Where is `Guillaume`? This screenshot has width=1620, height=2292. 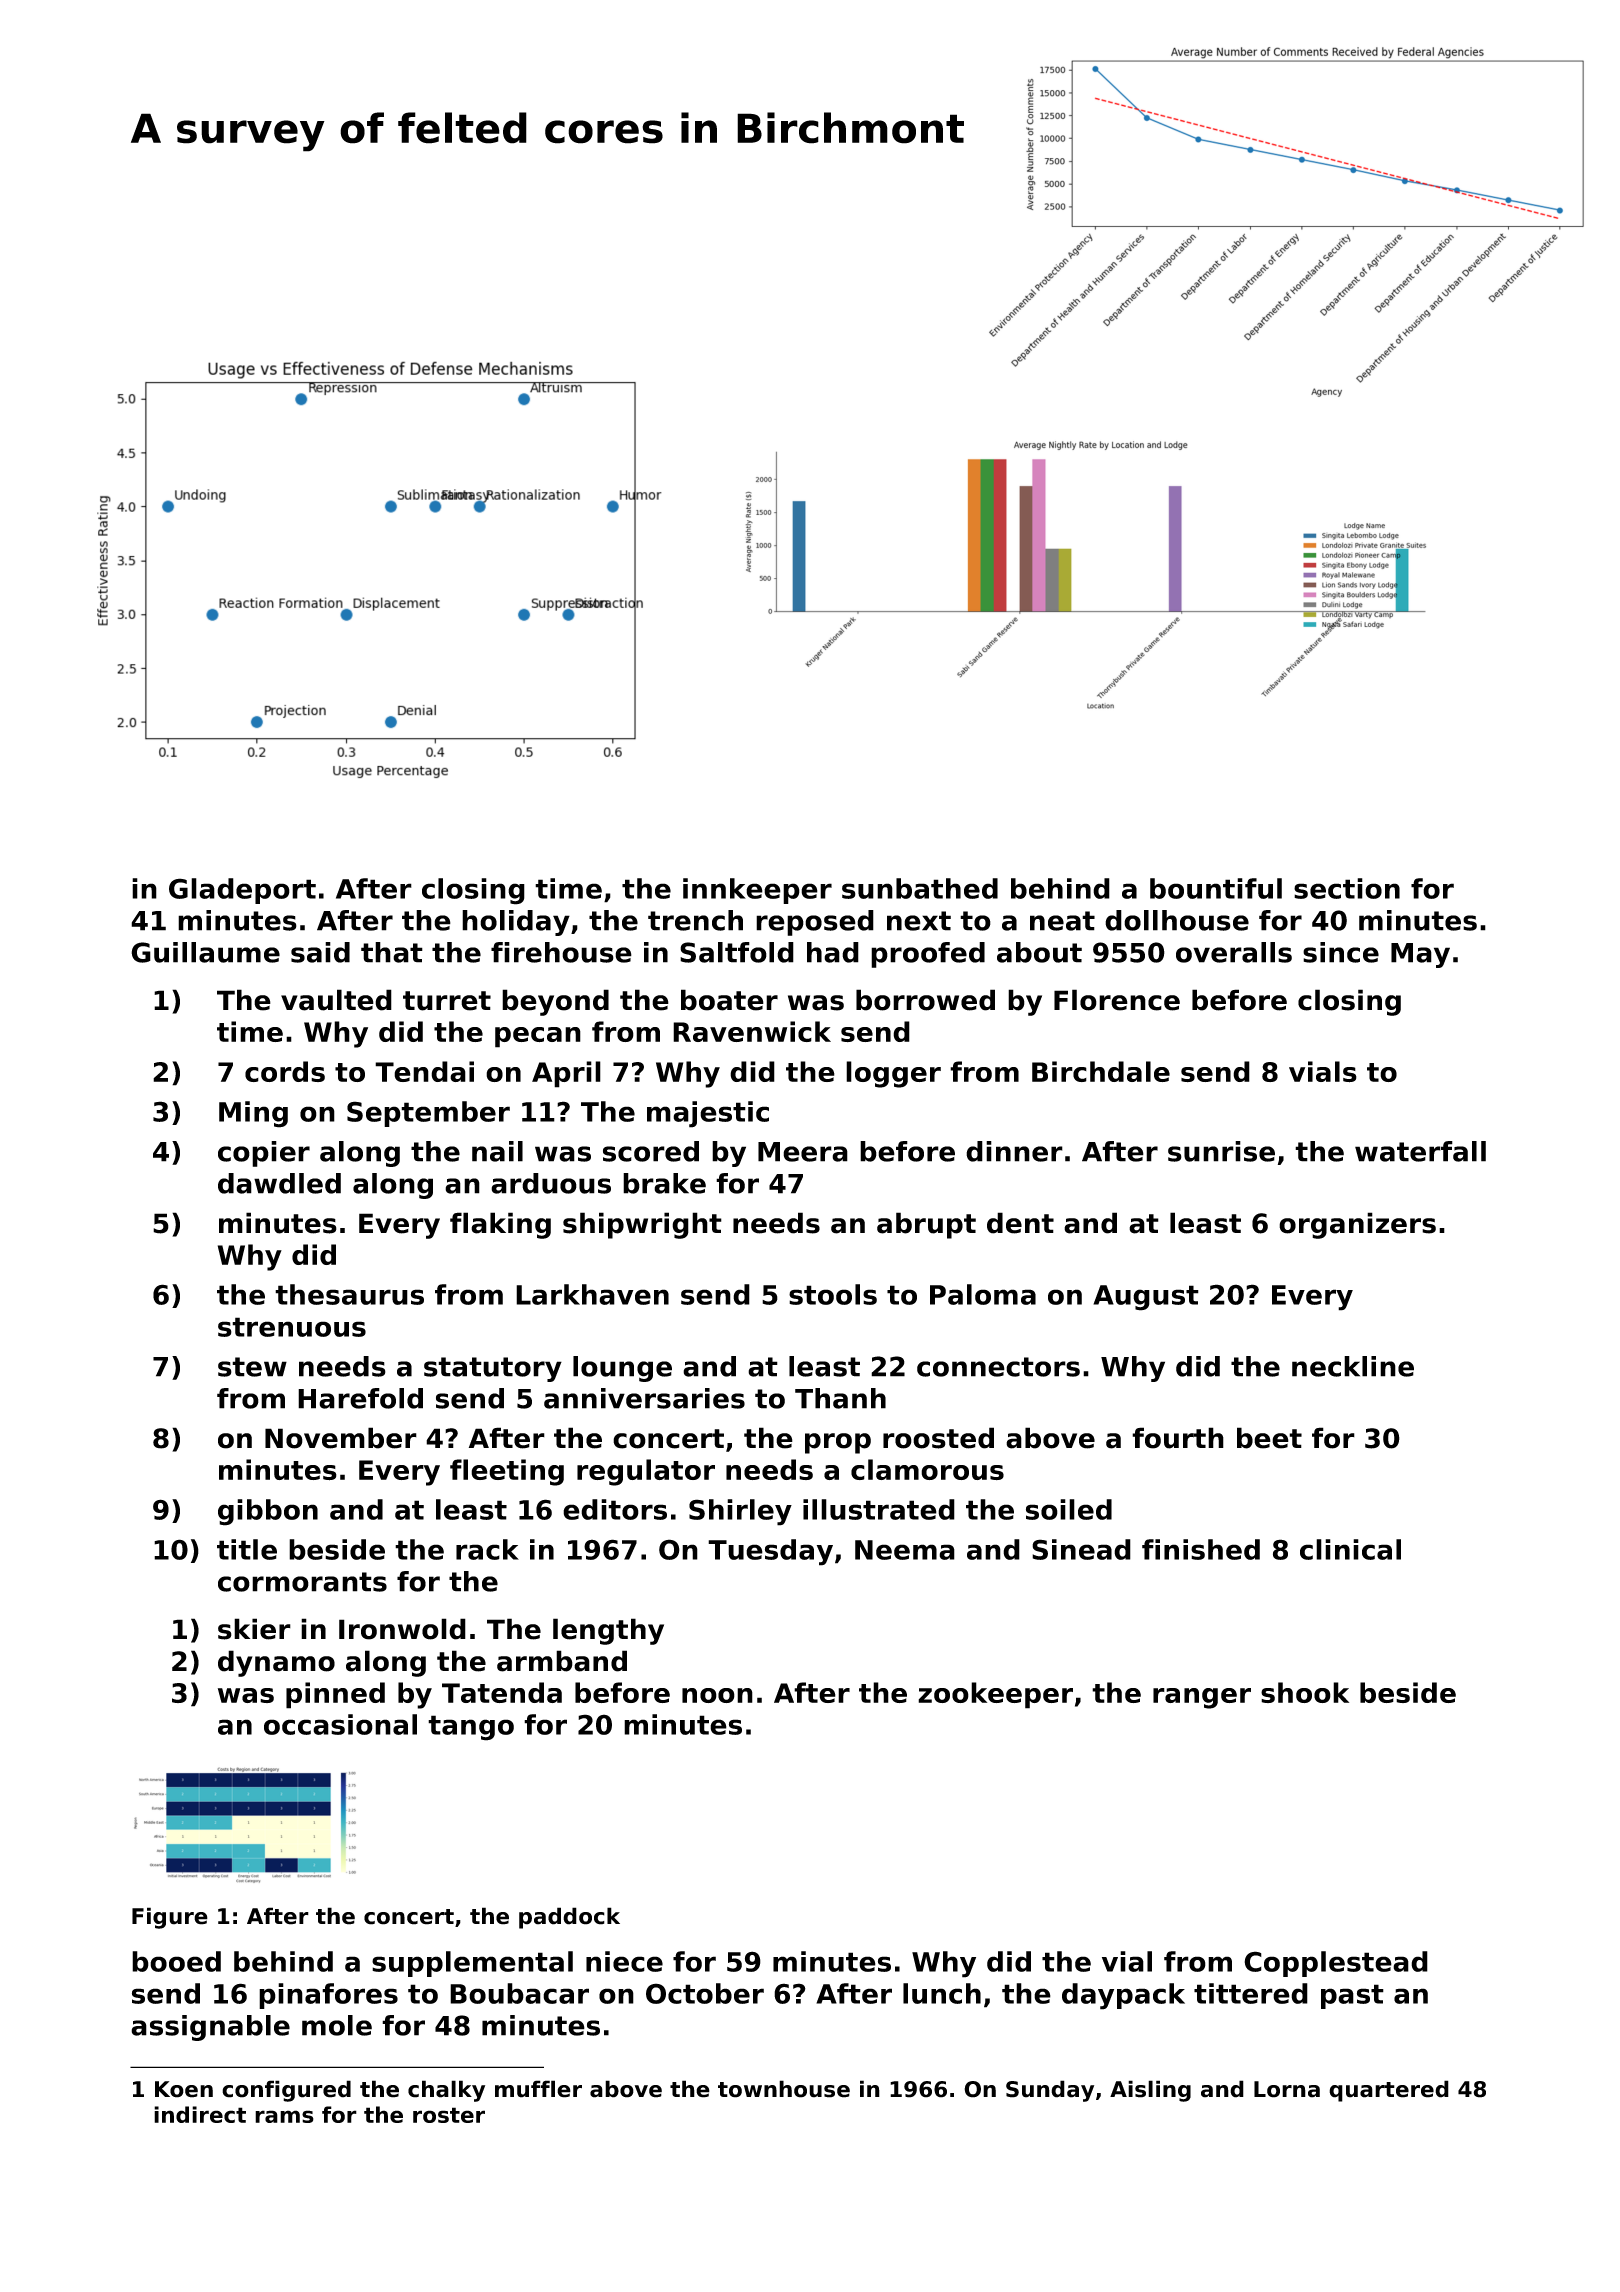 Guillaume is located at coordinates (205, 952).
